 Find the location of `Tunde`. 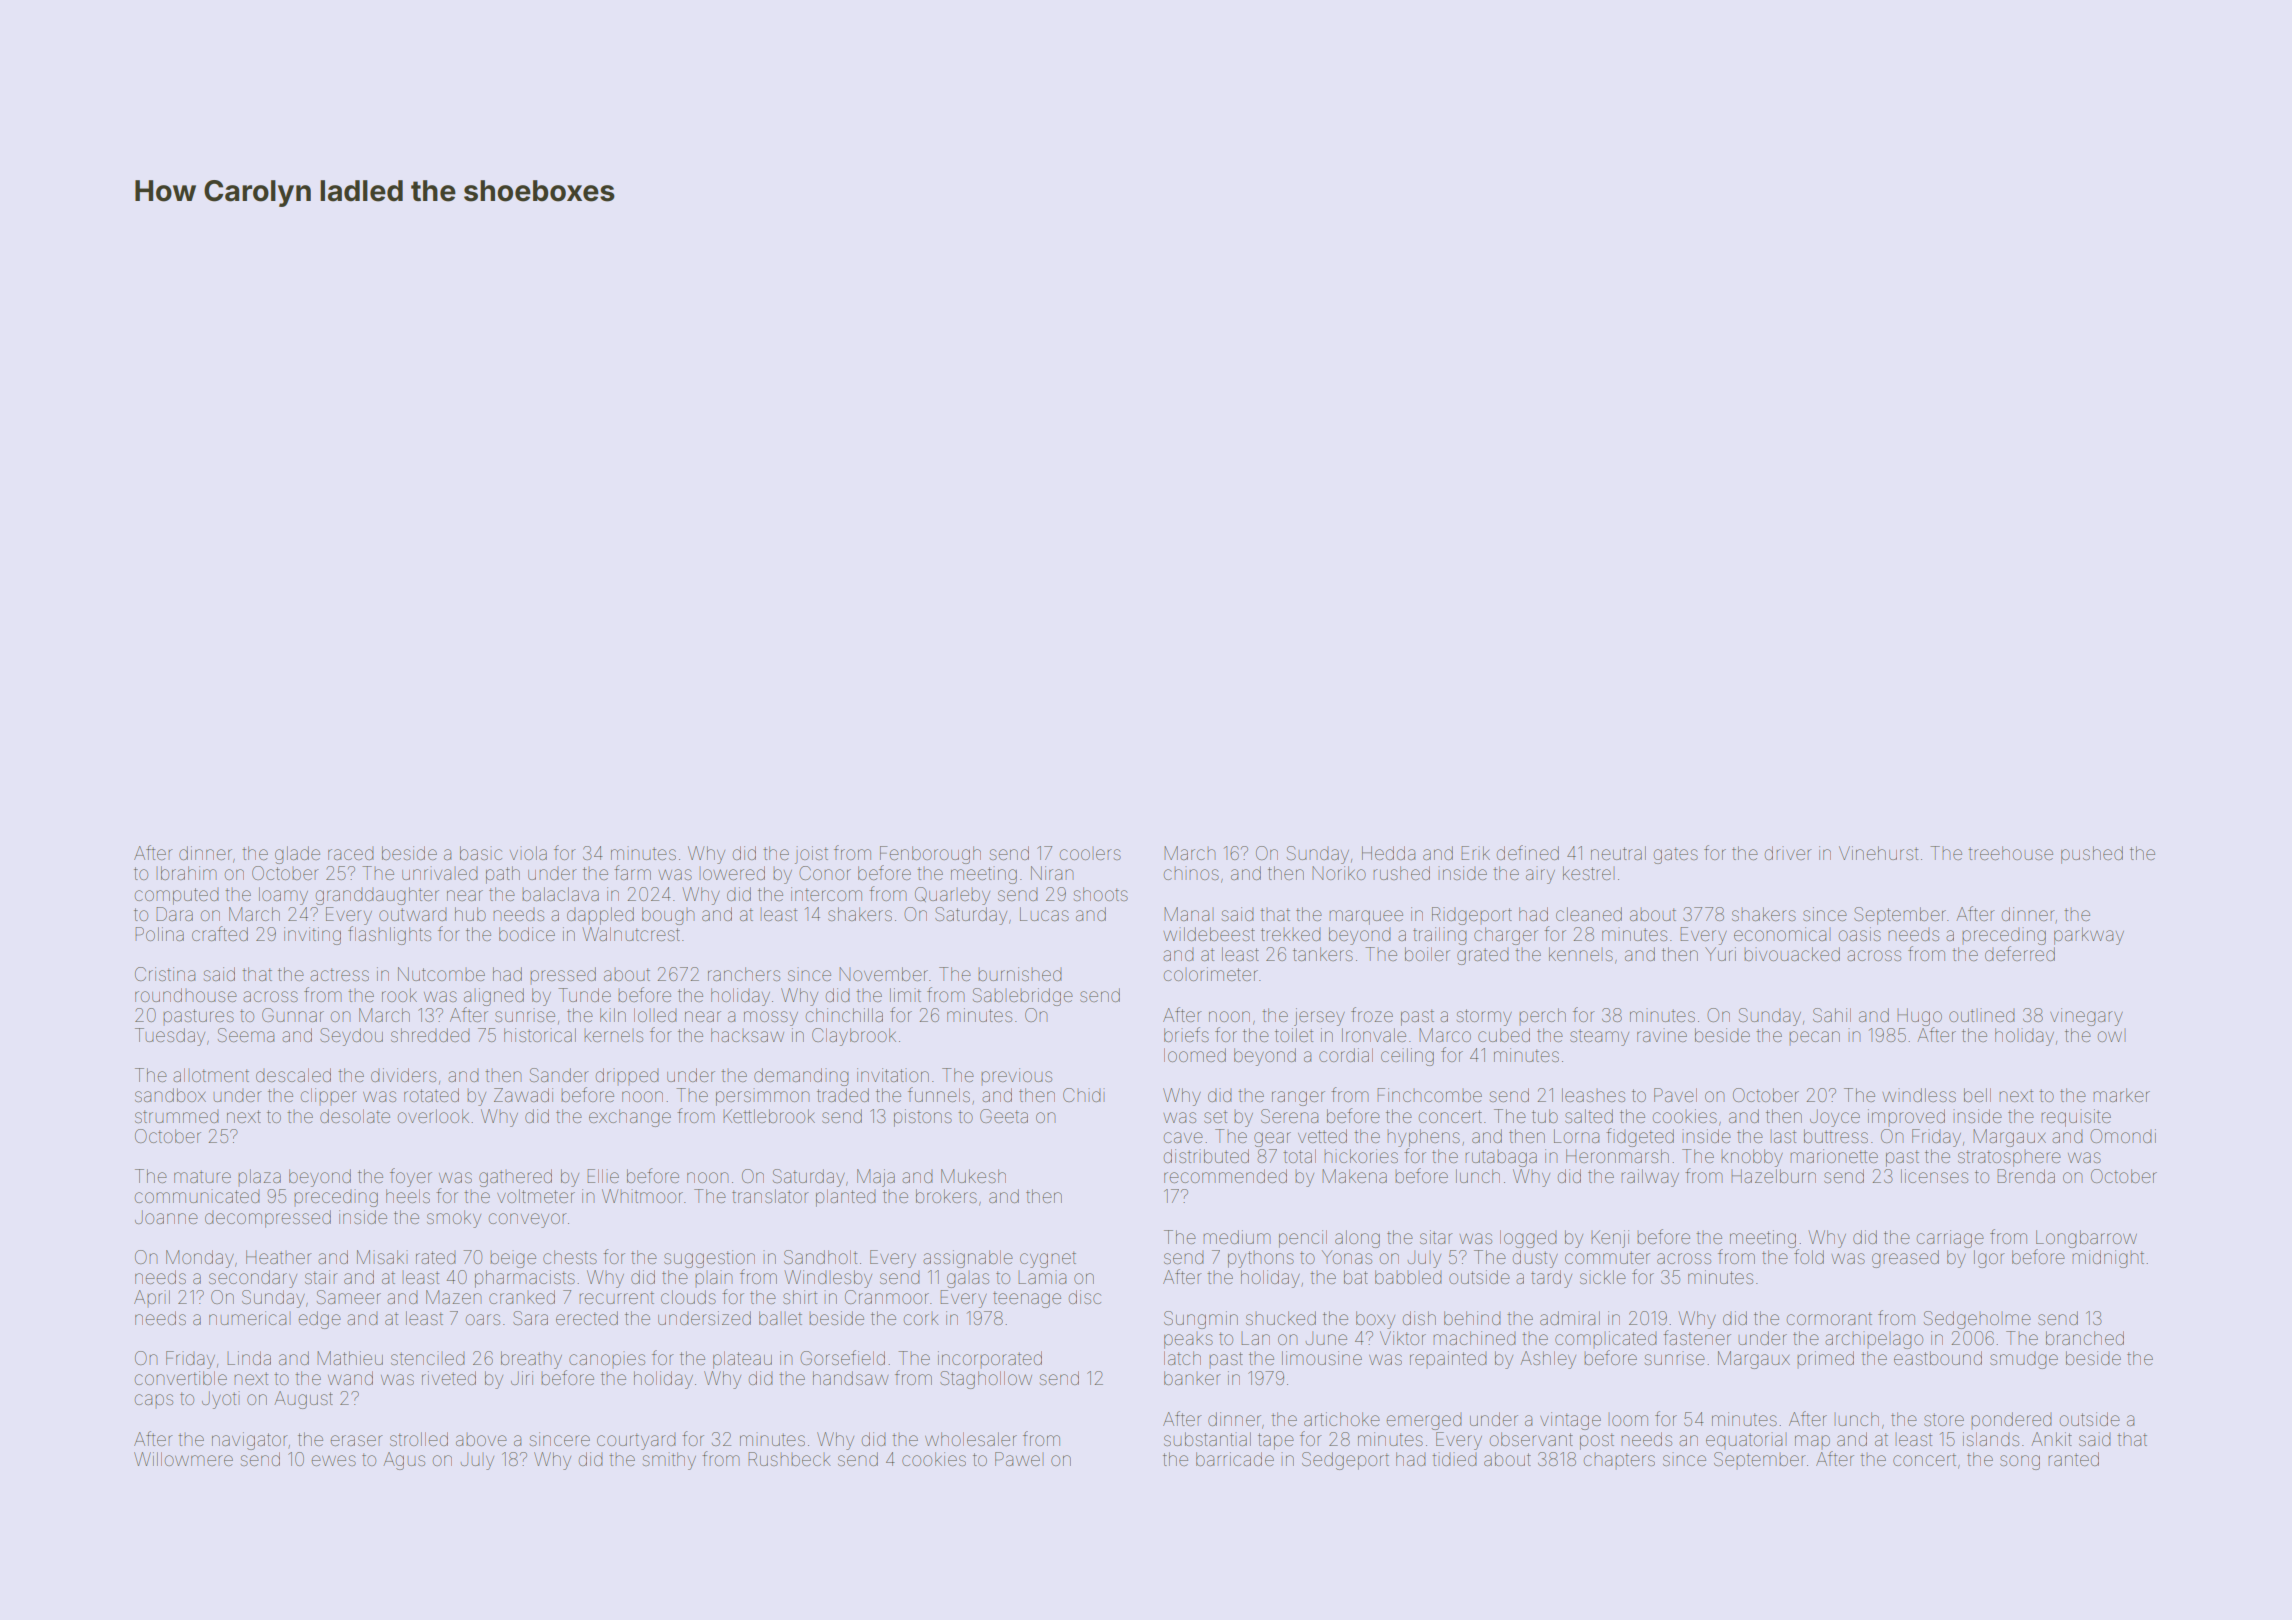

Tunde is located at coordinates (584, 995).
